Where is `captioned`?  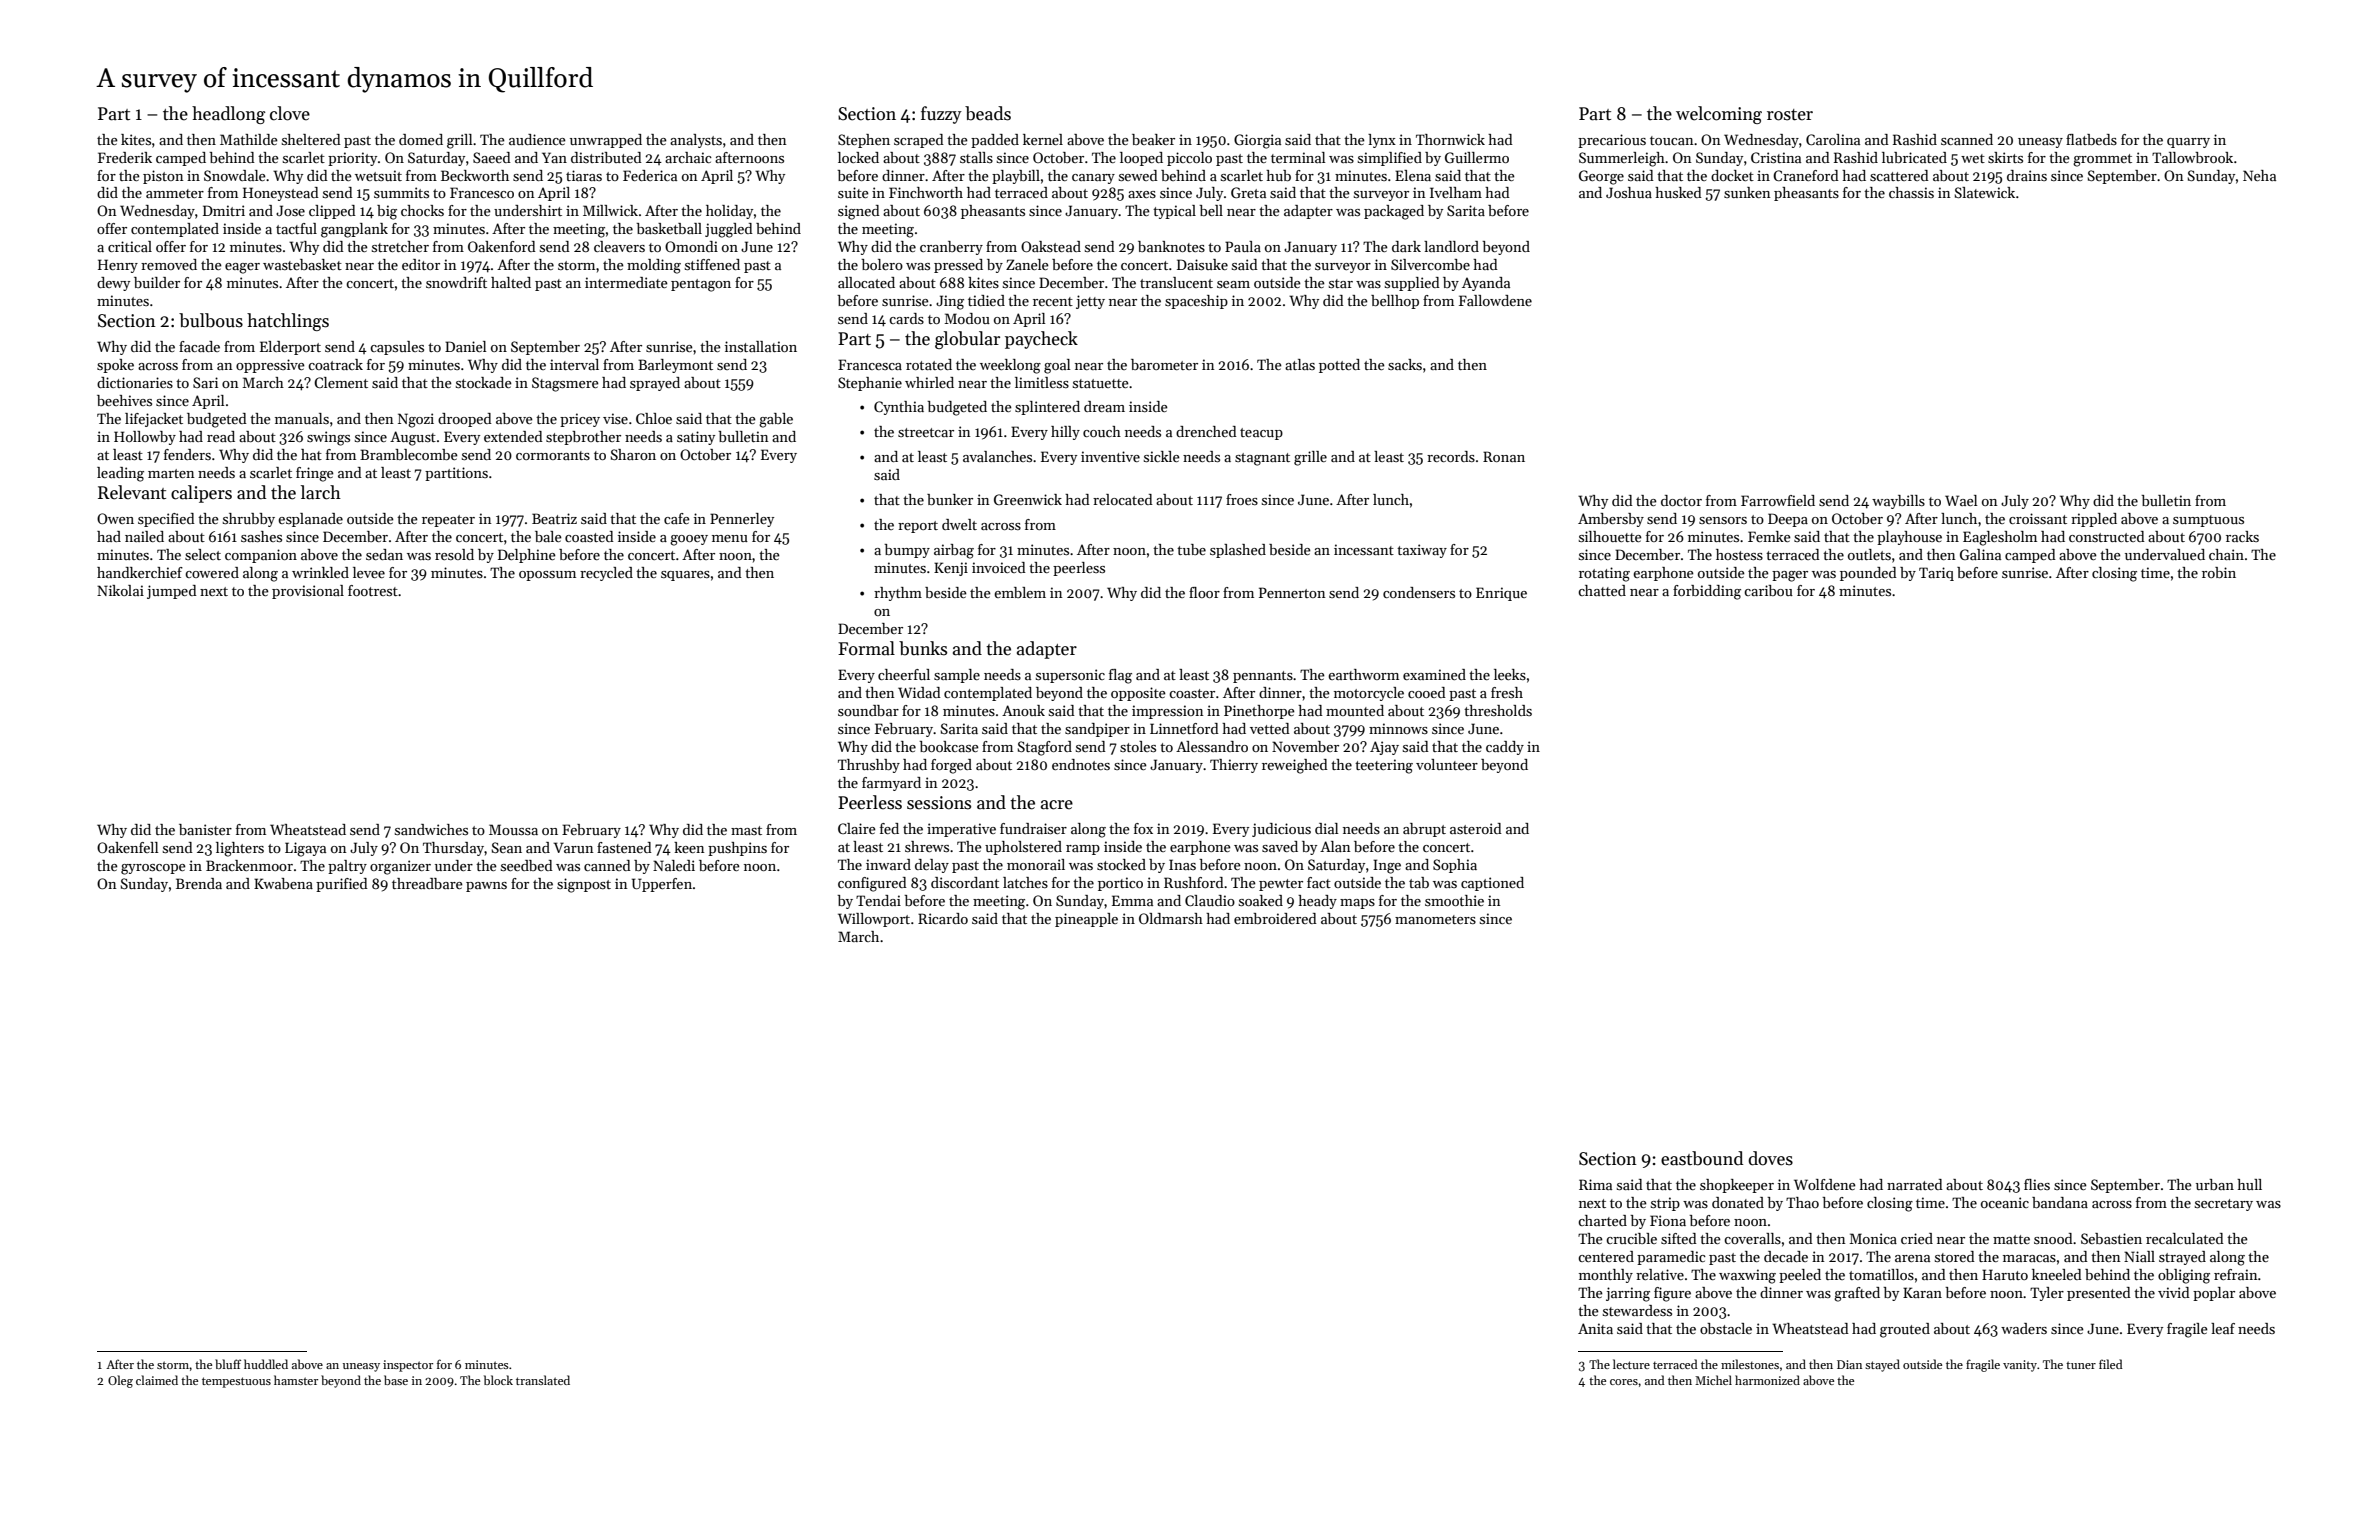 captioned is located at coordinates (1492, 884).
